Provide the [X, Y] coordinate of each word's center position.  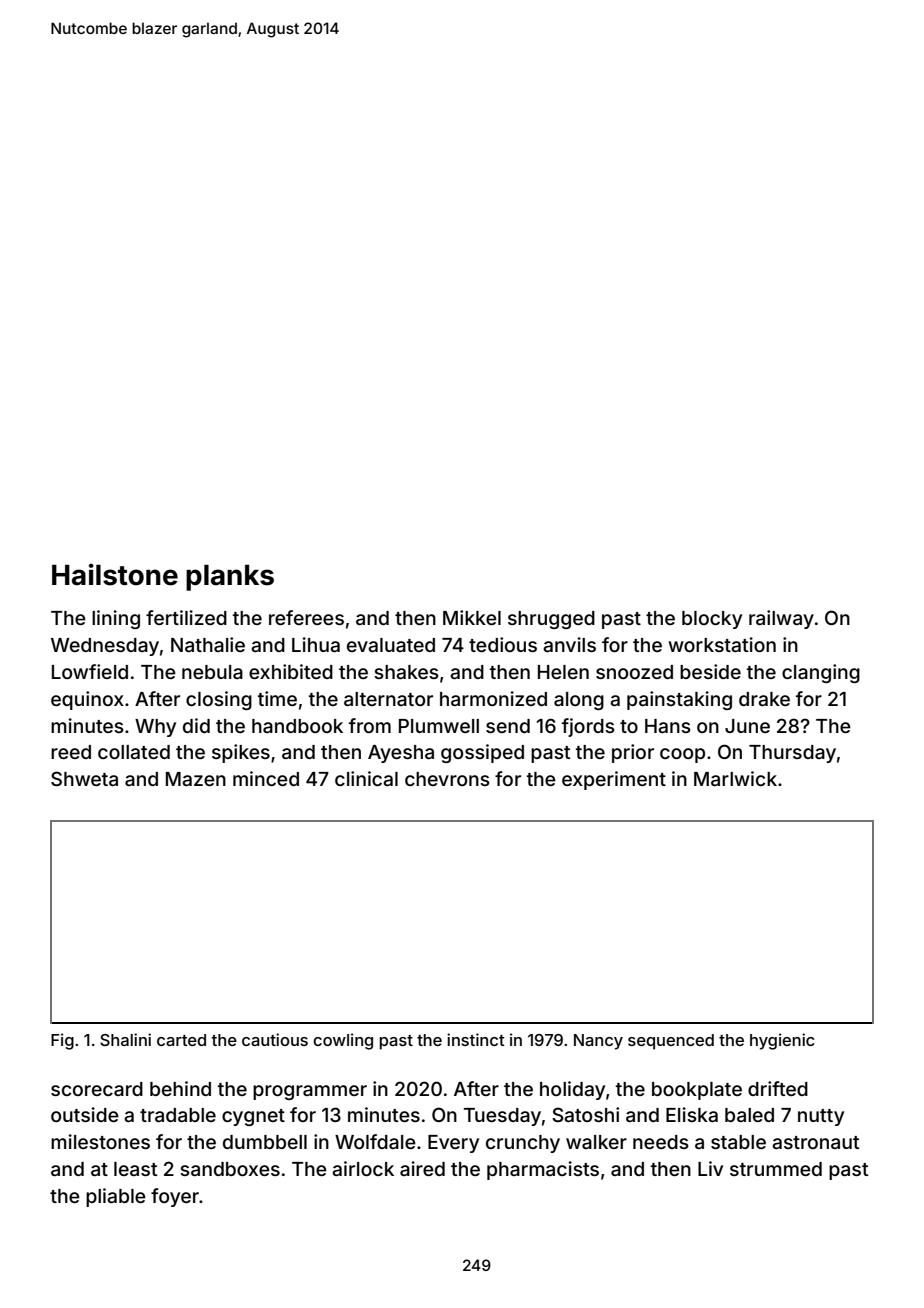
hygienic [782, 1041]
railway [781, 619]
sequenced [671, 1042]
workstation [722, 644]
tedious [503, 644]
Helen [563, 672]
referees [306, 617]
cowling [343, 1041]
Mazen [196, 779]
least [135, 1169]
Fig [62, 1041]
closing [219, 700]
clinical [366, 778]
